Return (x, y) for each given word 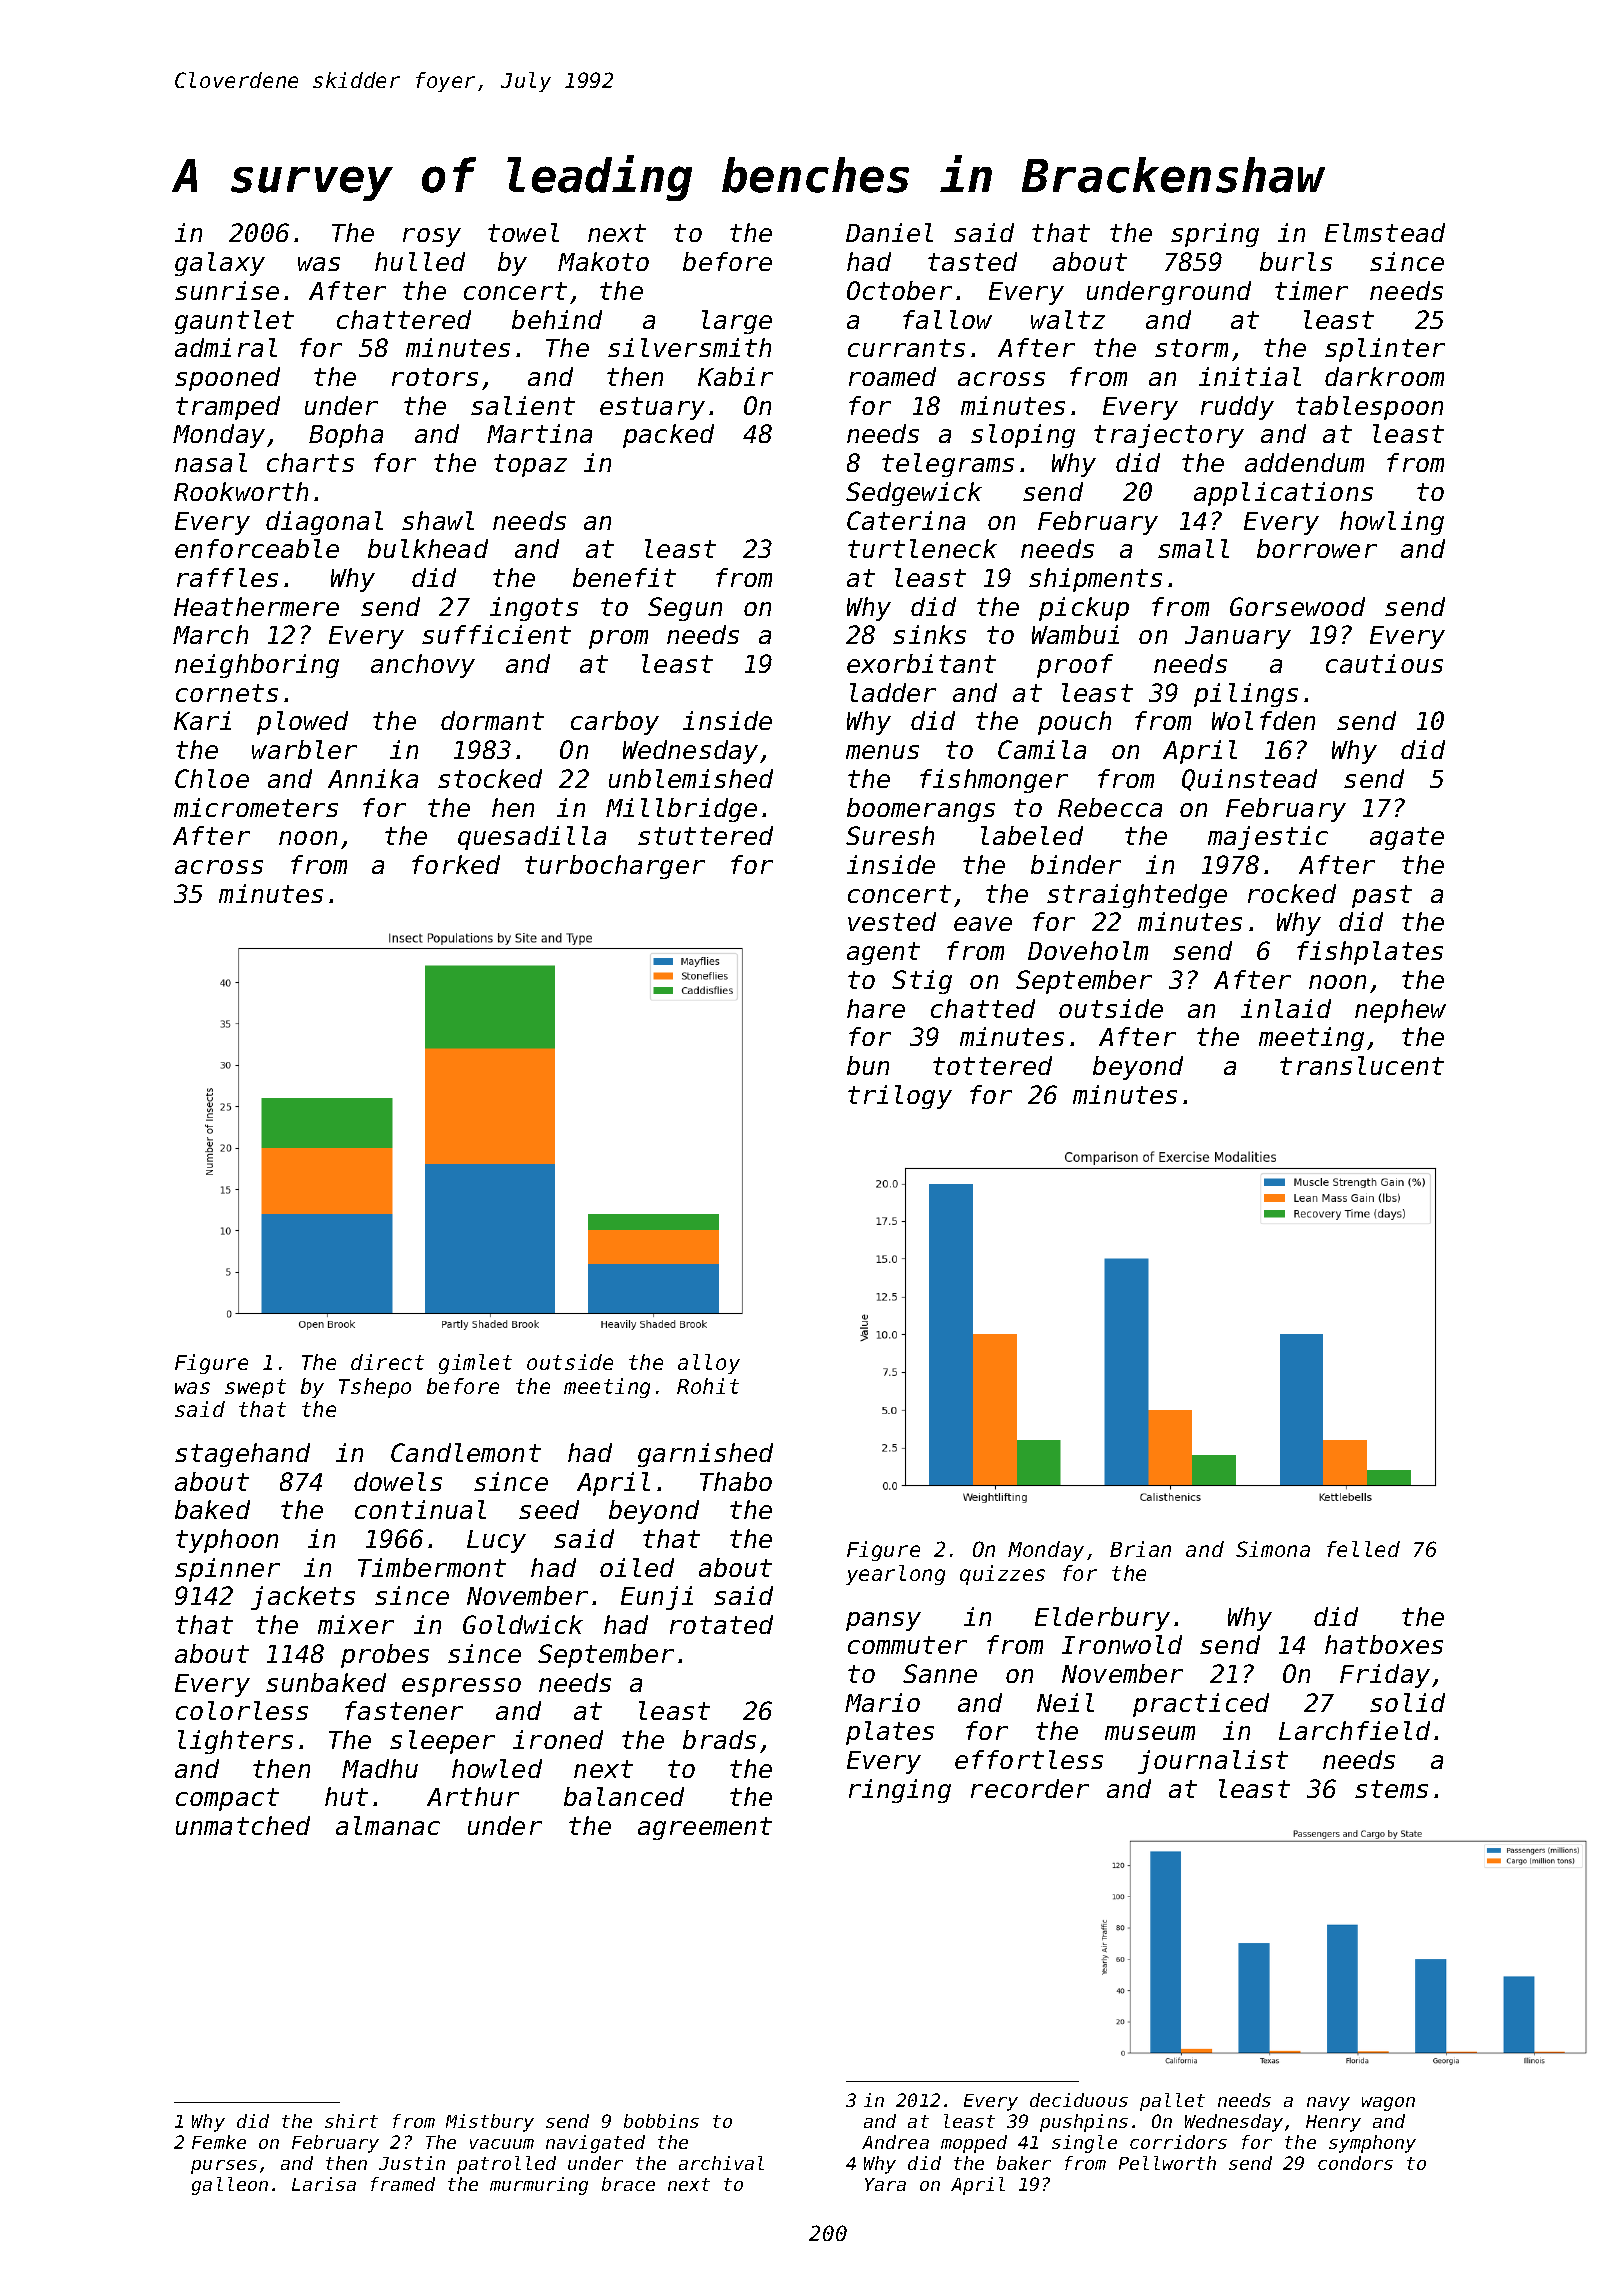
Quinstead (1249, 780)
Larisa (324, 2184)
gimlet (475, 1364)
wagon (1388, 2104)
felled (1363, 1549)
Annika (373, 778)
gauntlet (234, 322)
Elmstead (1385, 232)
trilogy (900, 1097)
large (737, 322)
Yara (885, 2184)
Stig (922, 982)
